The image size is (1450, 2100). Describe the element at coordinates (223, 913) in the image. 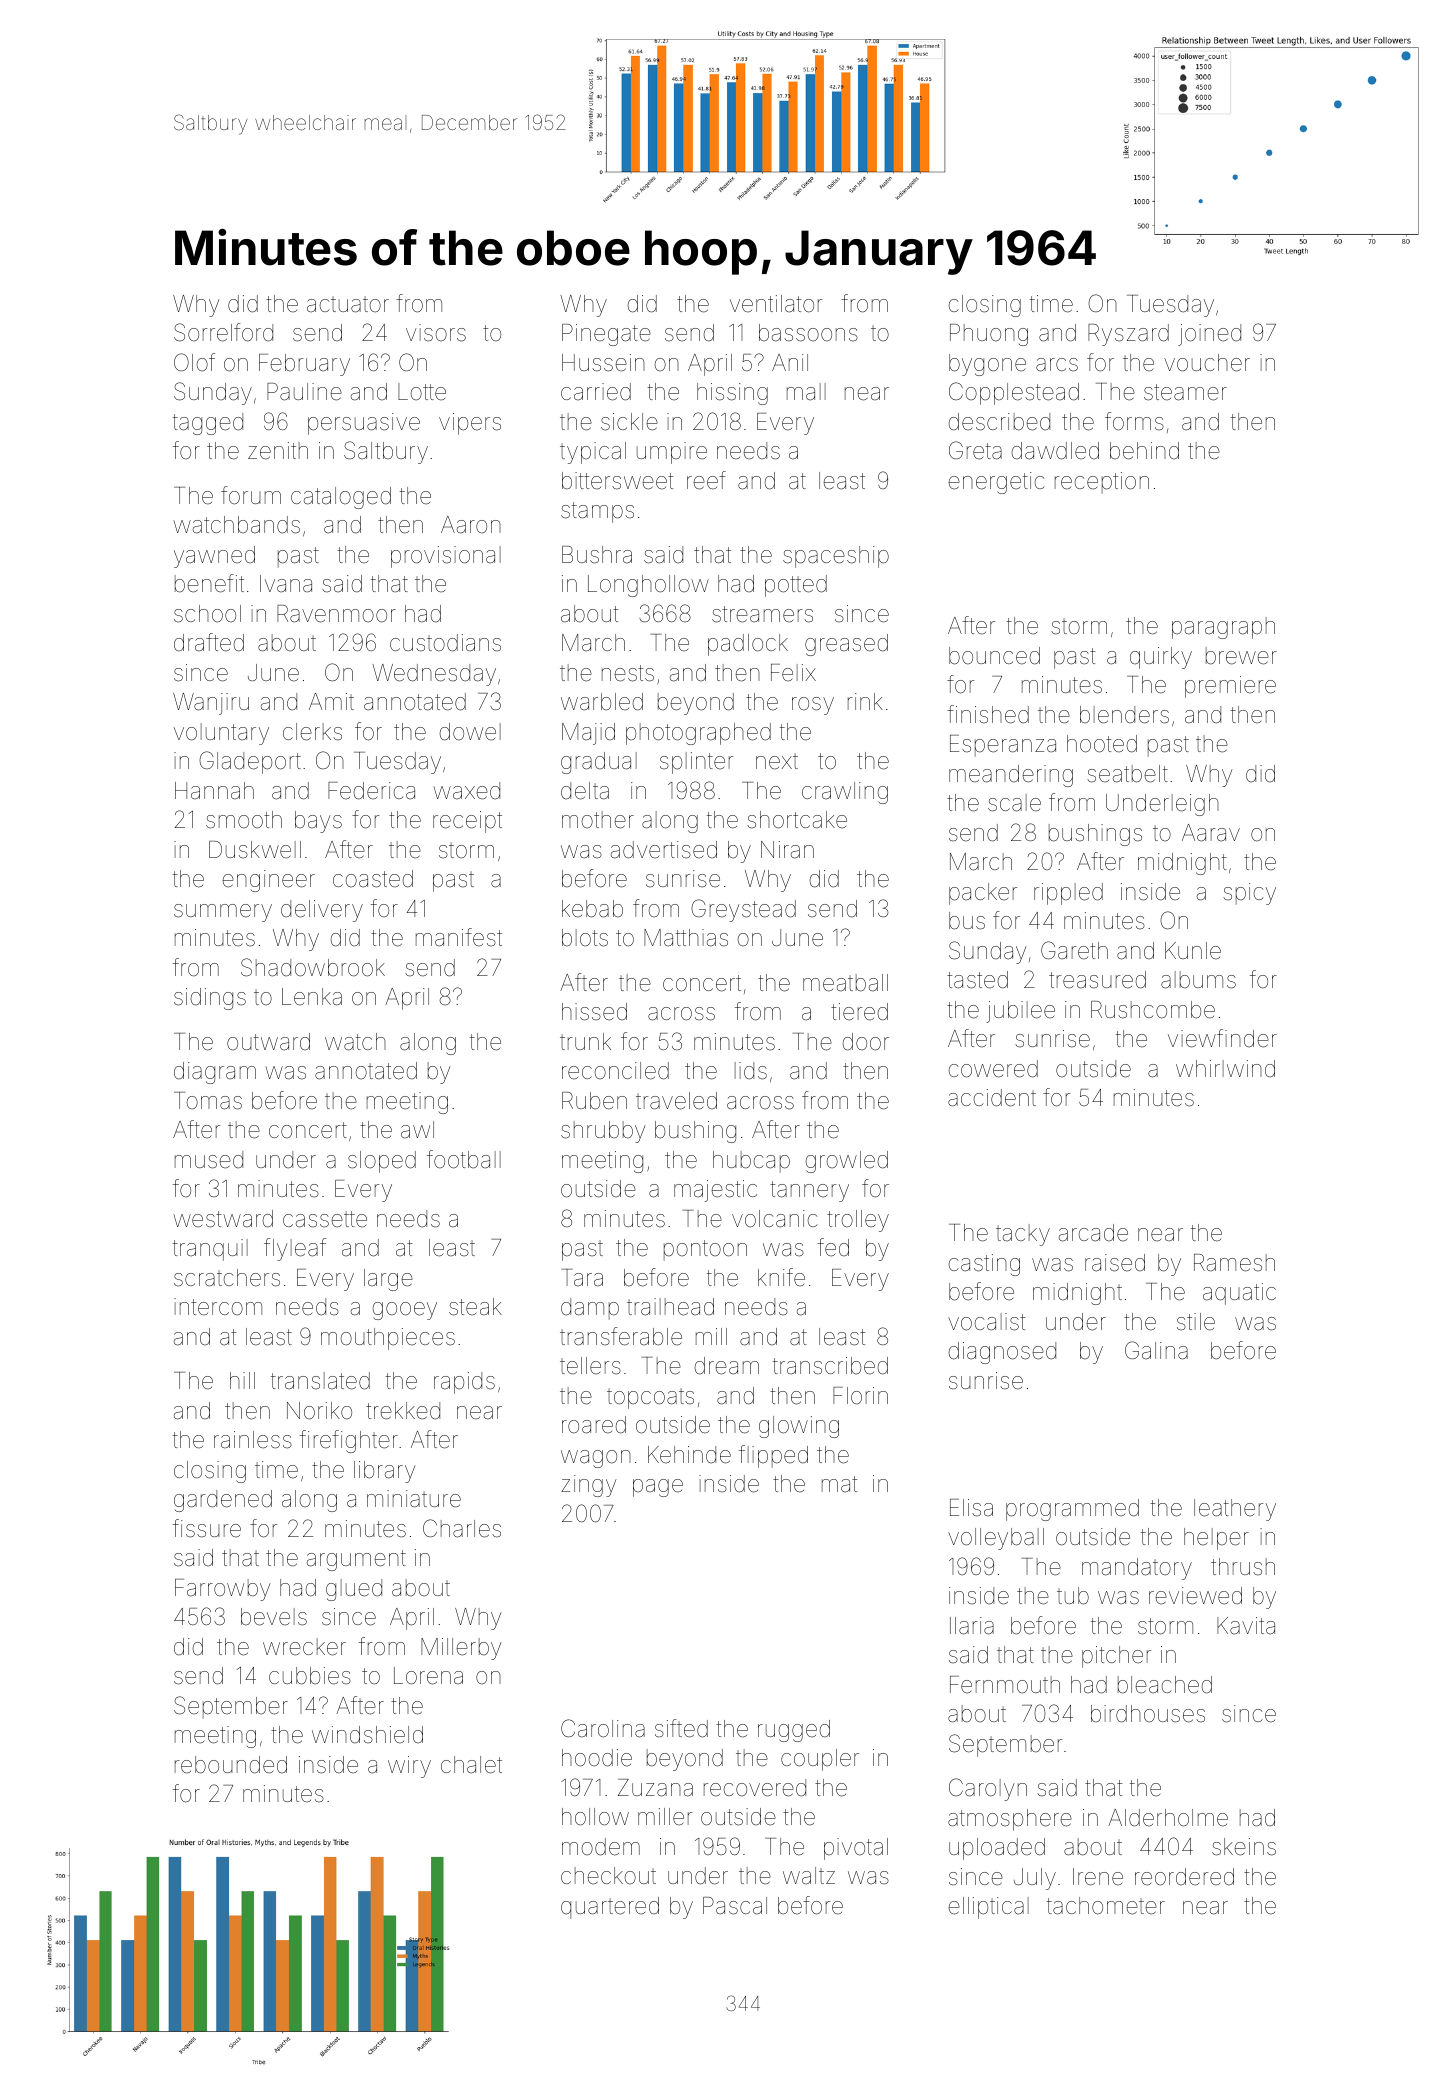

I see `summery` at that location.
